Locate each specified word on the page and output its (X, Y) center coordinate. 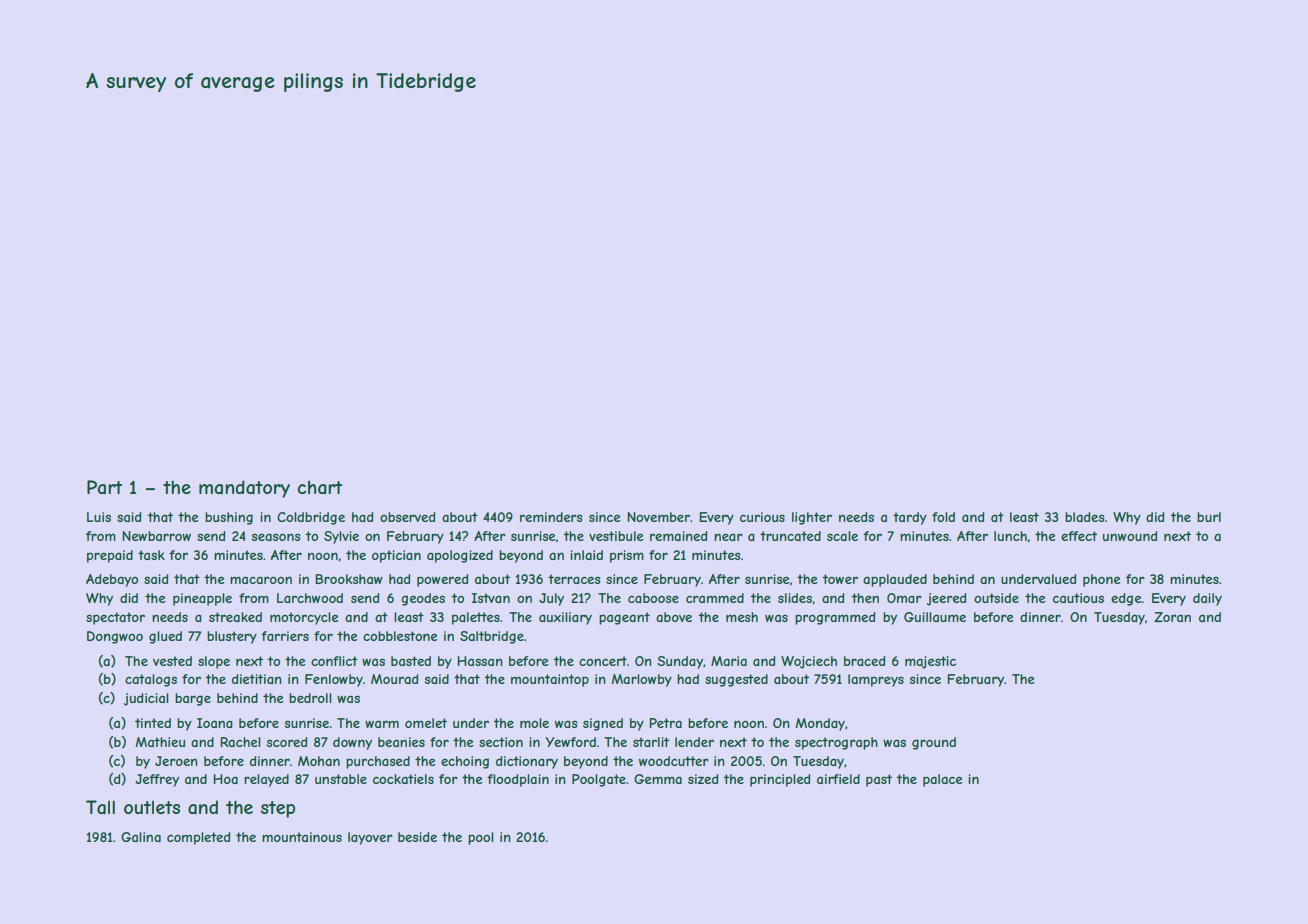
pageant (624, 618)
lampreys (876, 680)
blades (1085, 517)
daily (1207, 599)
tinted (153, 723)
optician (396, 556)
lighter (812, 518)
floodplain (518, 780)
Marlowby (641, 680)
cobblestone (400, 636)
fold (943, 517)
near (728, 537)
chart (319, 487)
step (278, 809)
